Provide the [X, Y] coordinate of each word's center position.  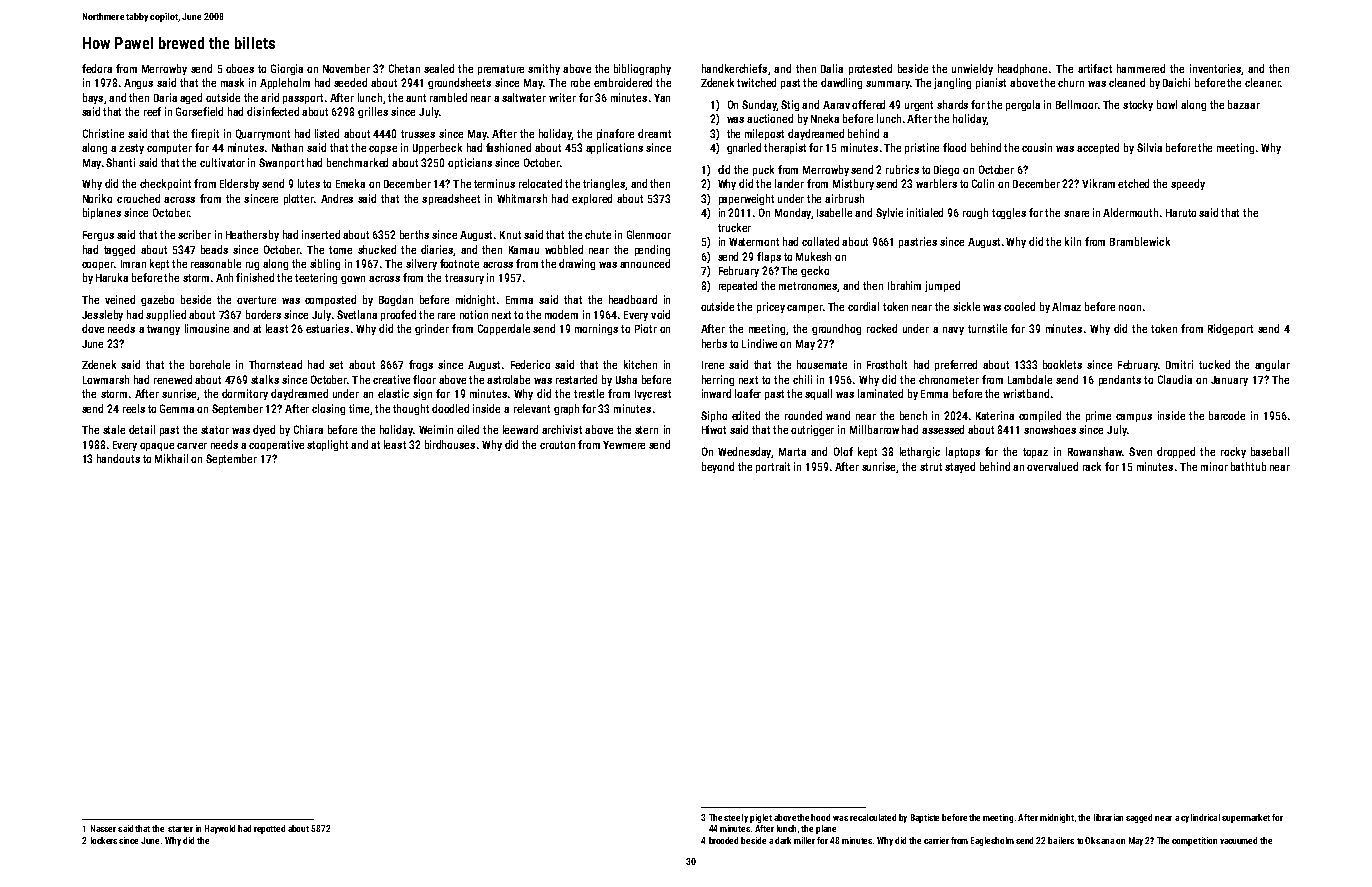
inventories [1215, 68]
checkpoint [165, 184]
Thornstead [275, 364]
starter [180, 829]
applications [614, 148]
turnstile [987, 328]
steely [736, 818]
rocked [882, 328]
